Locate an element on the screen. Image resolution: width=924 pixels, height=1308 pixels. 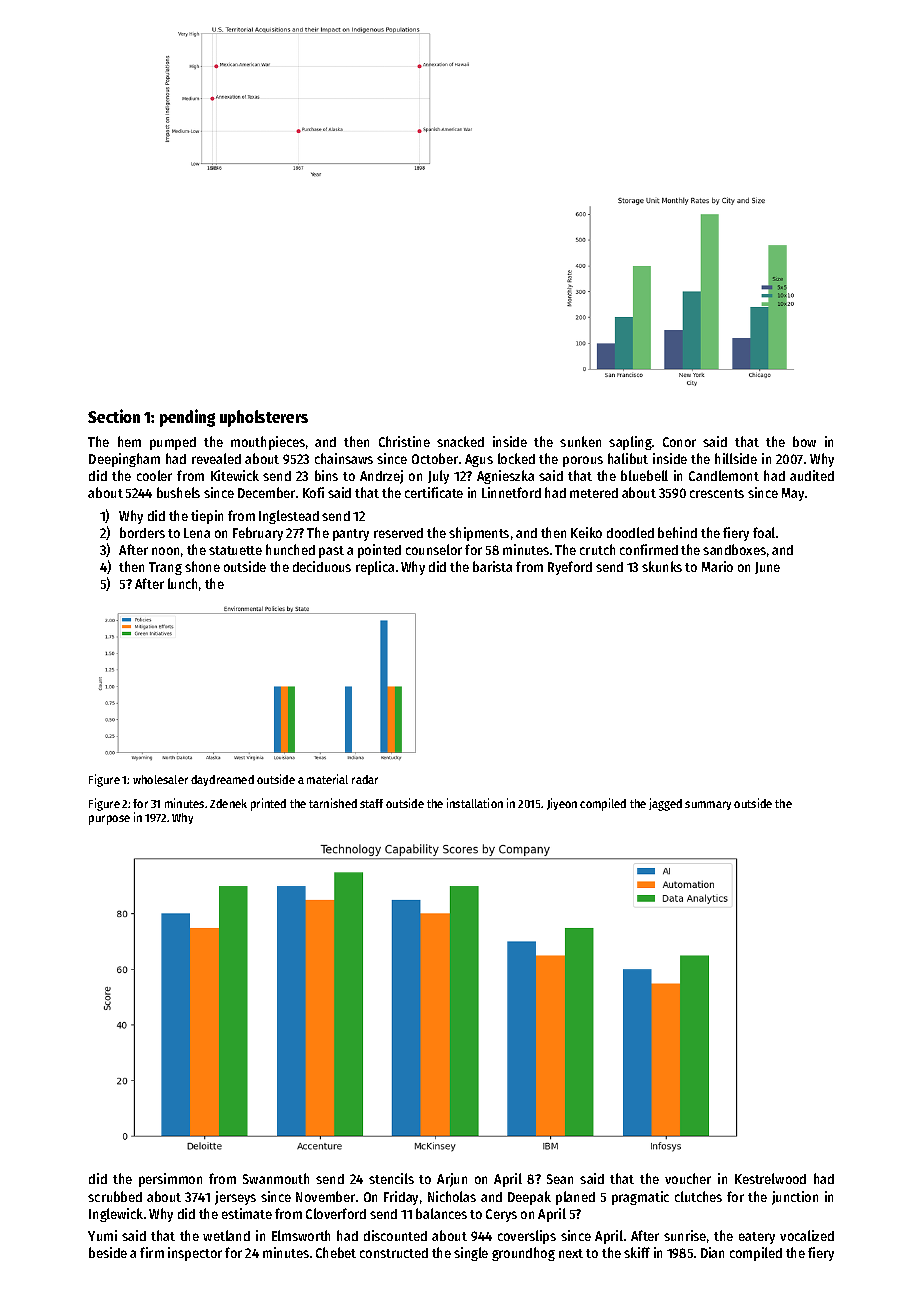
locked is located at coordinates (516, 458).
